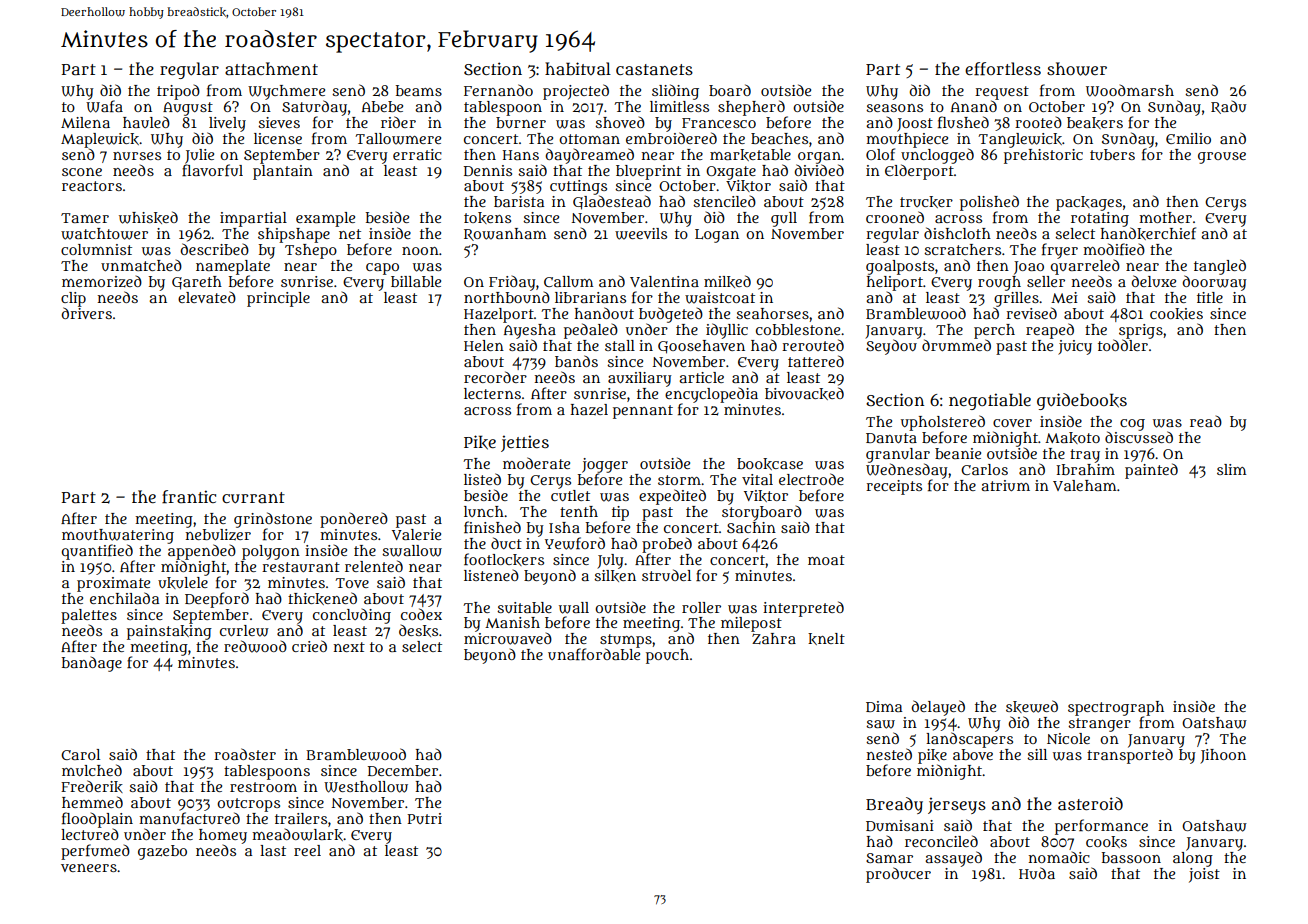  I want to click on December, so click(403, 770).
